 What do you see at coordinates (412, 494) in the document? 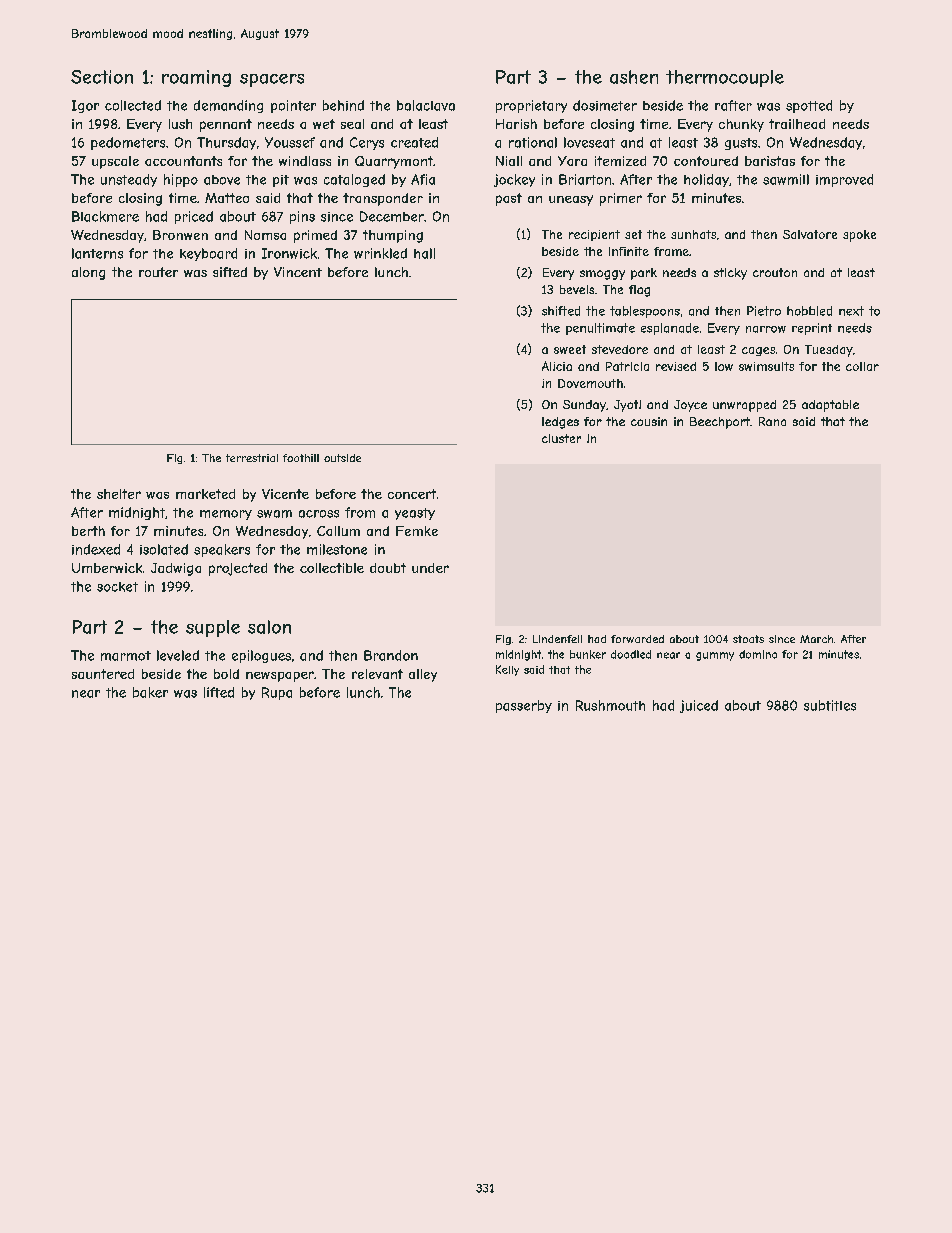
I see `concert` at bounding box center [412, 494].
